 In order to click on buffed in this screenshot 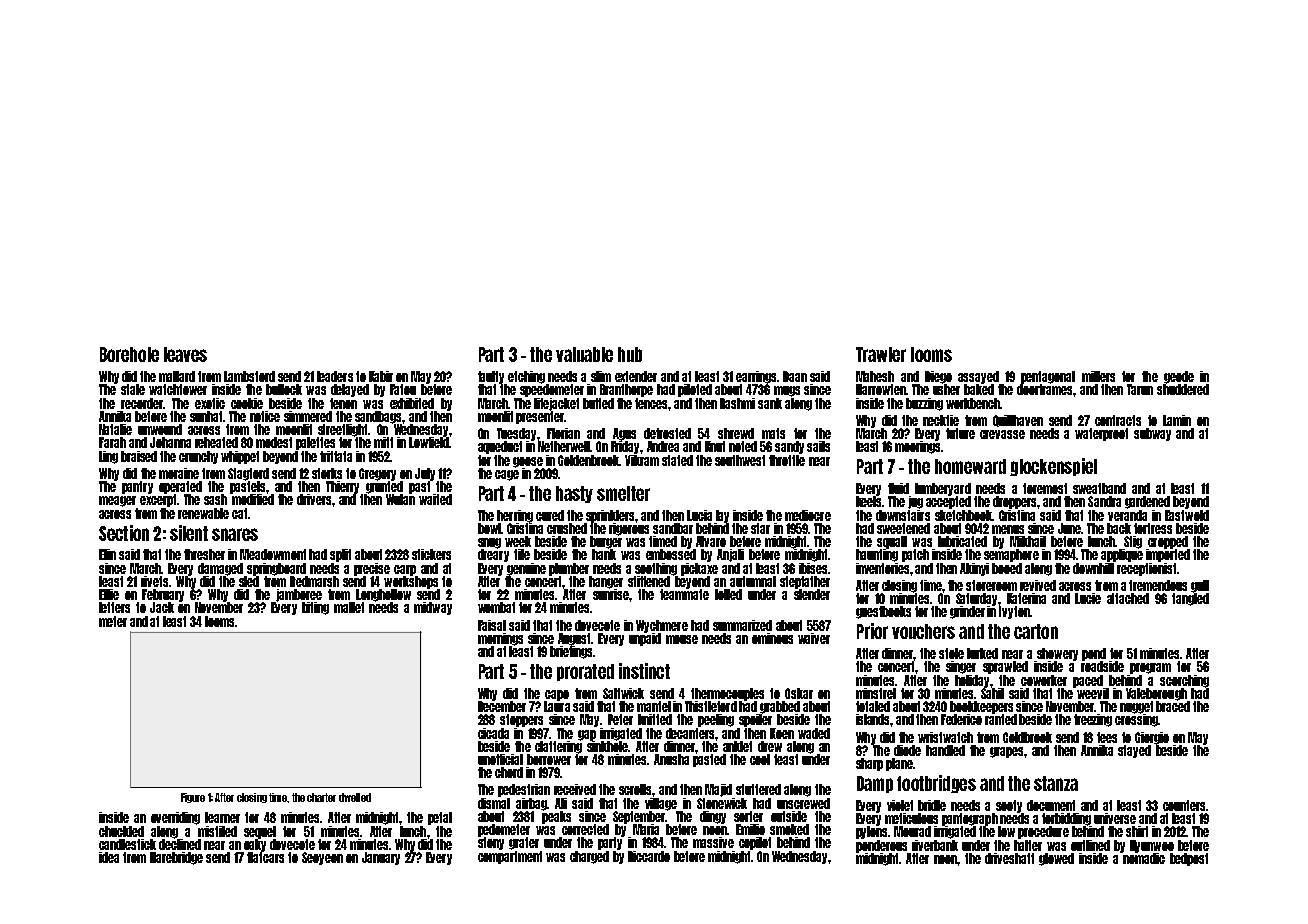, I will do `click(598, 403)`.
